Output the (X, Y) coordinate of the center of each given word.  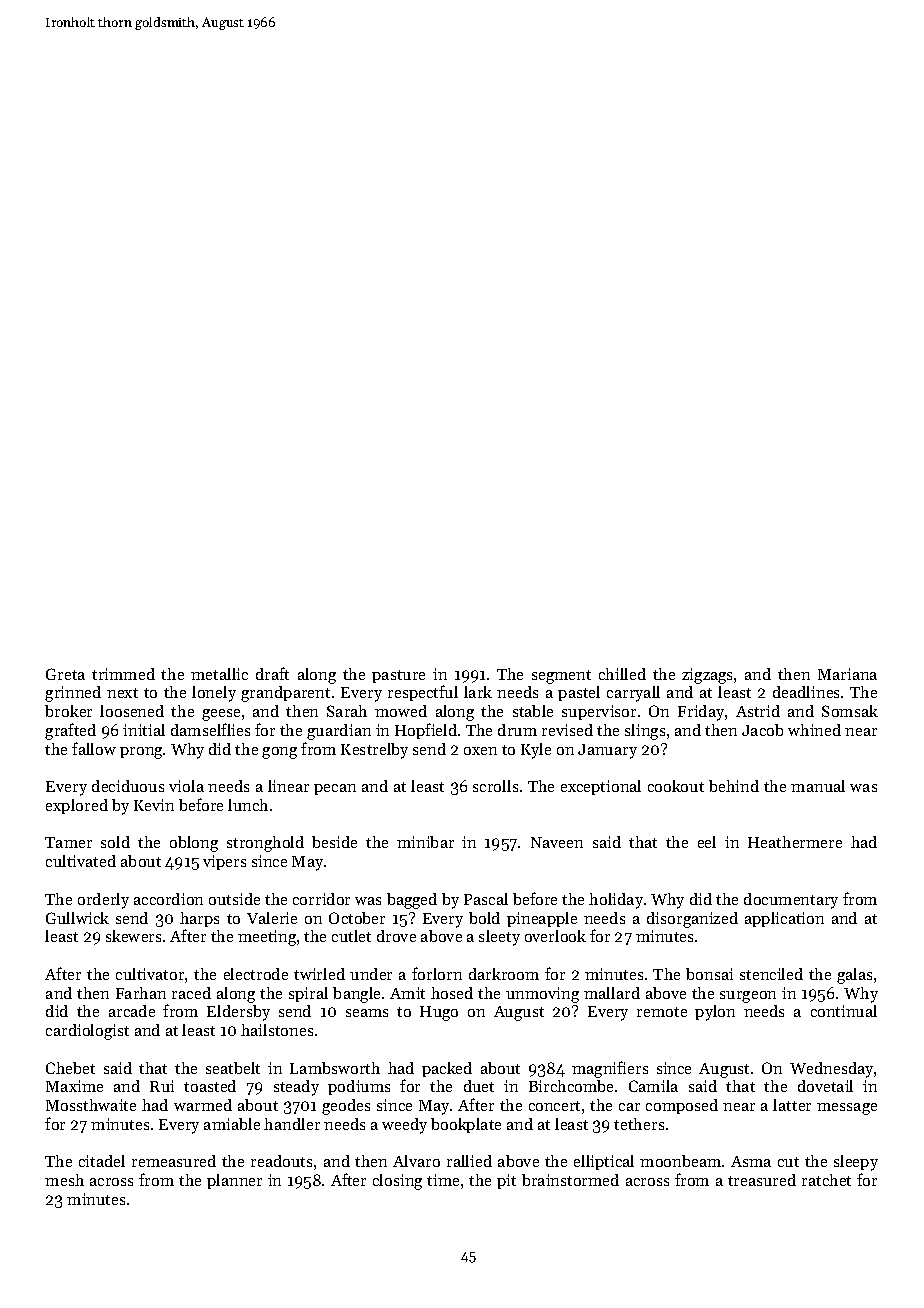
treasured (762, 1180)
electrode (256, 974)
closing (397, 1182)
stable (533, 711)
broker (68, 711)
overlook (555, 936)
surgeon (748, 997)
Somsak (850, 711)
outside (234, 899)
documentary (791, 901)
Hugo (439, 1013)
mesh (64, 1180)
